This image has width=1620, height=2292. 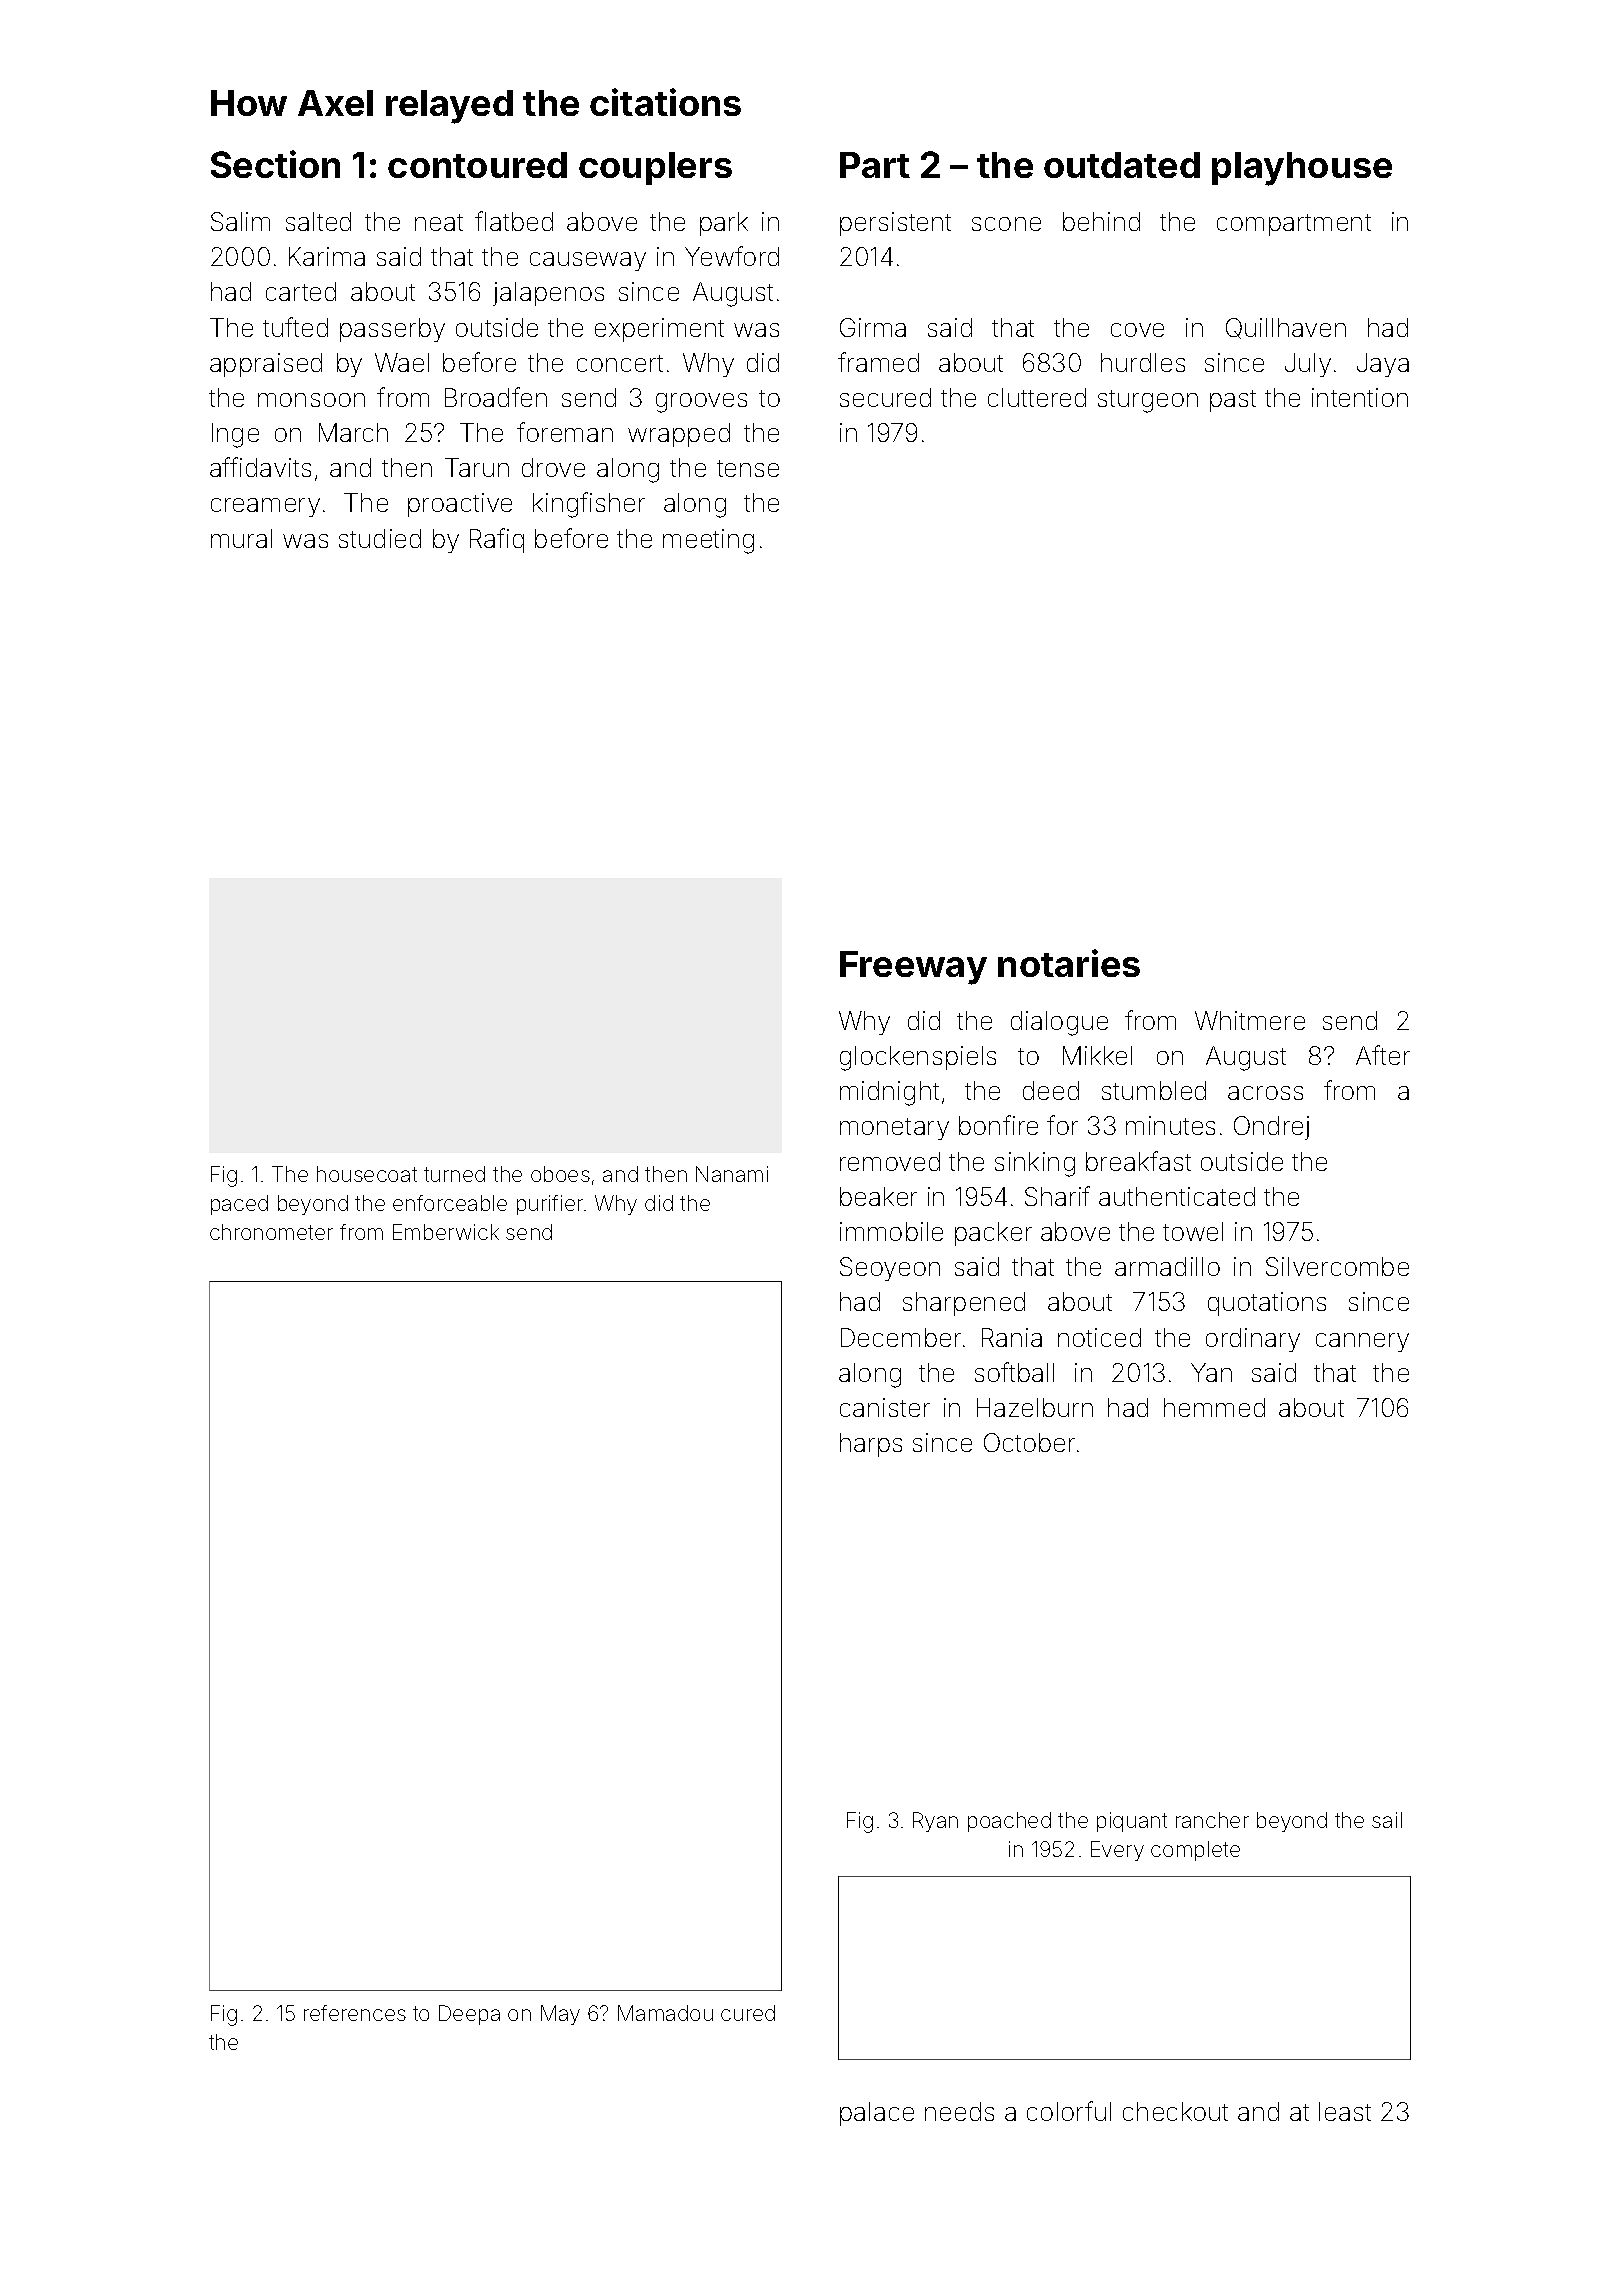 What do you see at coordinates (271, 1232) in the image?
I see `chronometer` at bounding box center [271, 1232].
